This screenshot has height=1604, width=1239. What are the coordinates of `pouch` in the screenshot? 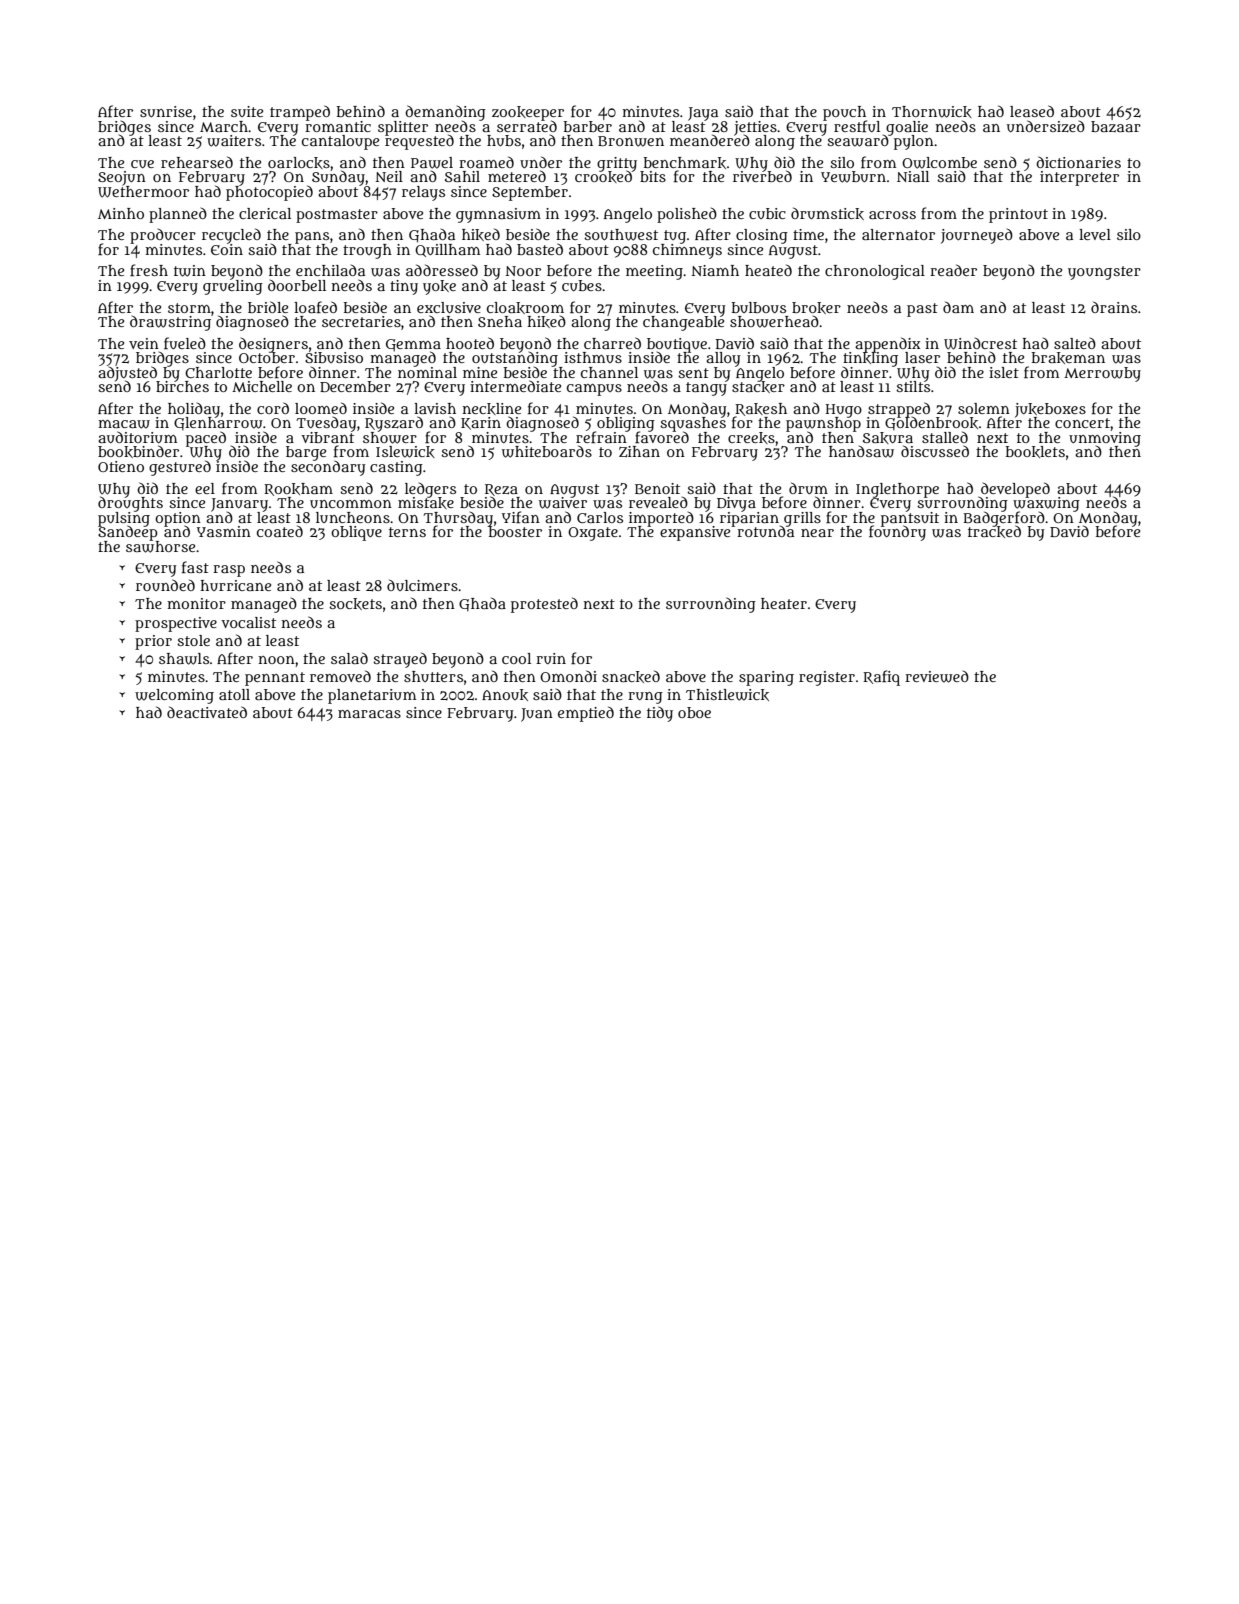 It's located at (844, 113).
